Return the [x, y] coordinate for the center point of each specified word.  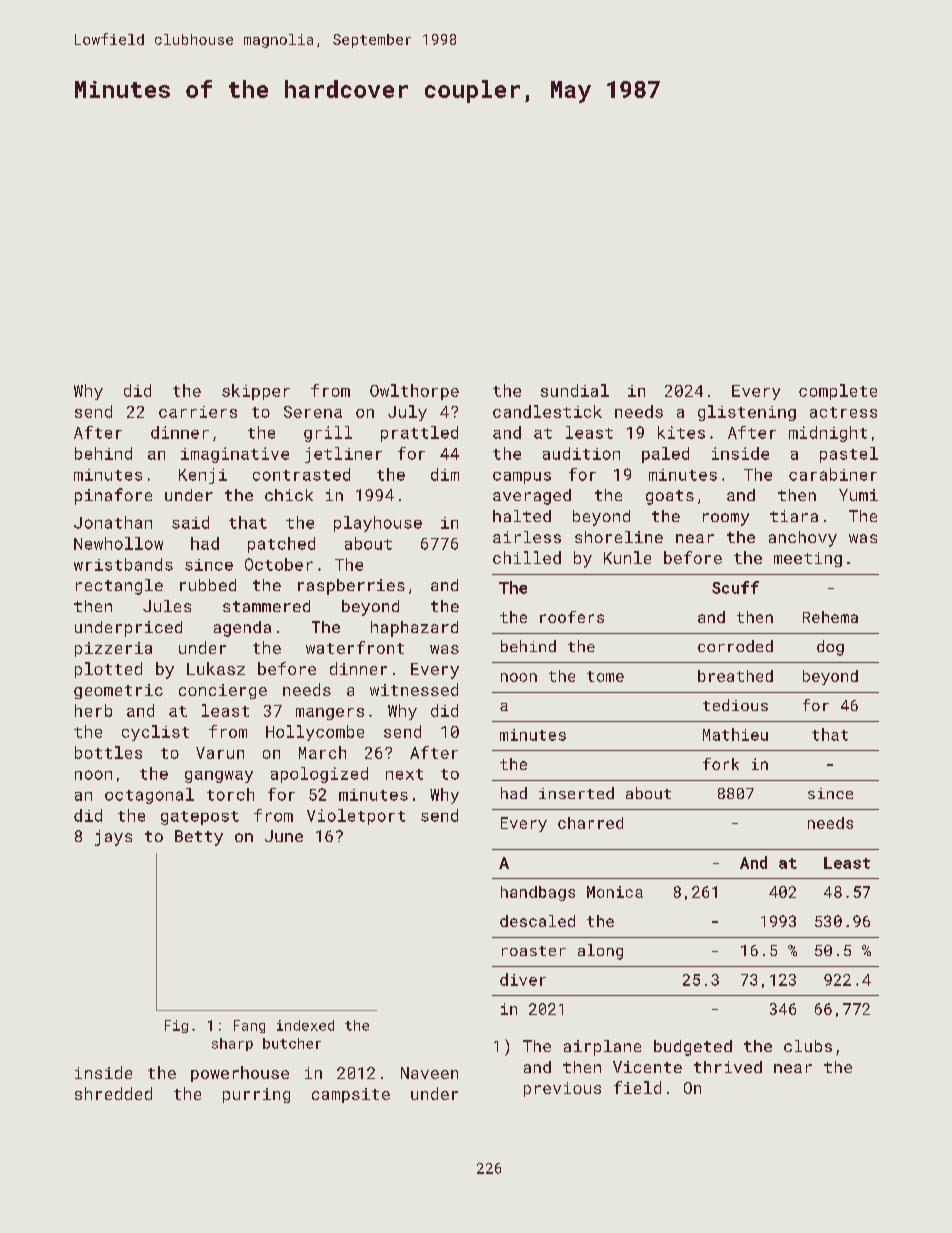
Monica [615, 892]
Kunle [627, 557]
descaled [537, 921]
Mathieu [735, 734]
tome [605, 676]
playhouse [378, 524]
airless [527, 537]
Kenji [203, 476]
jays [113, 838]
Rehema [830, 617]
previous [562, 1089]
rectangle [119, 587]
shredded [113, 1093]
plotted [108, 670]
